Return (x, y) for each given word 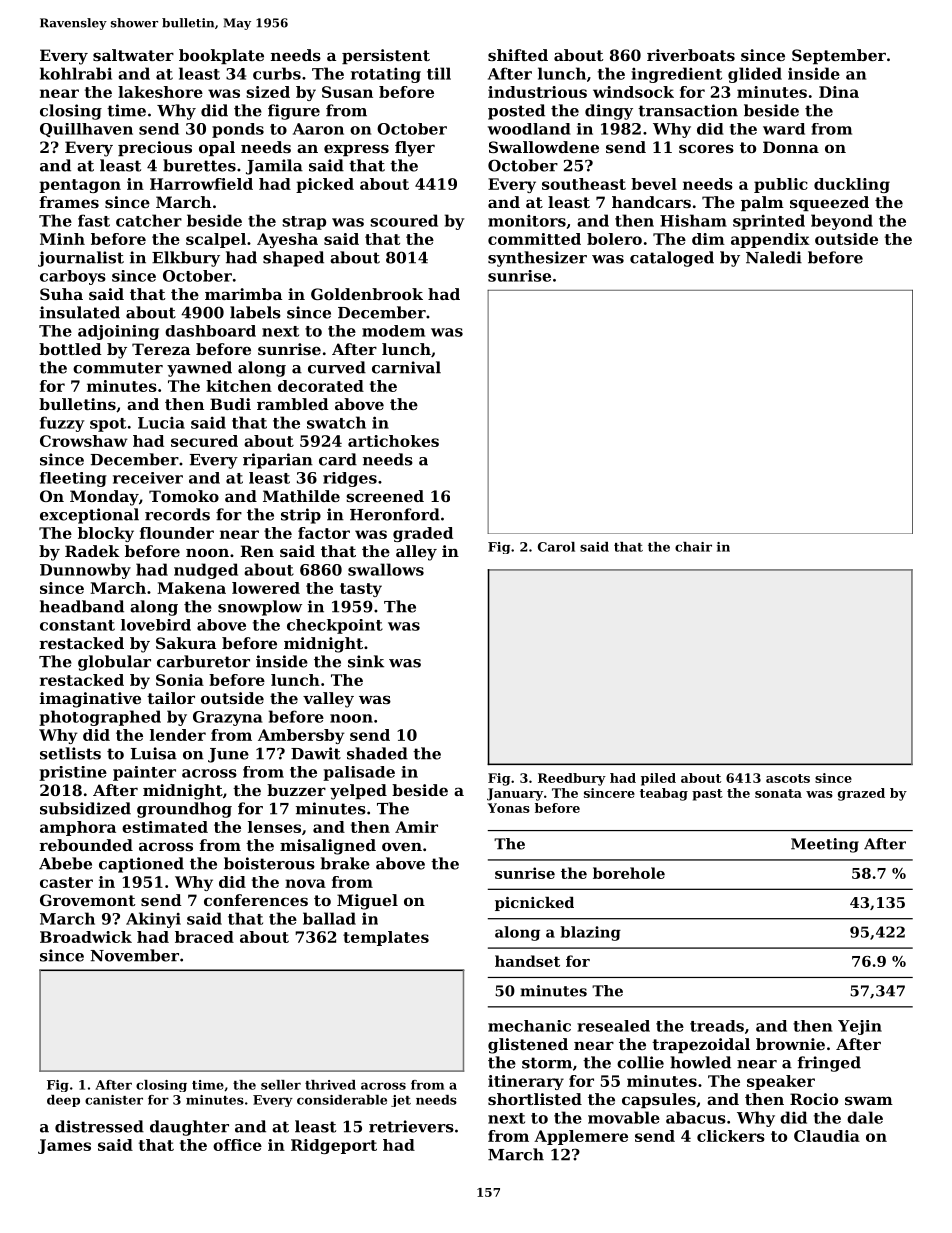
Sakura (186, 643)
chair (693, 547)
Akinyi (153, 920)
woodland (529, 129)
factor (324, 533)
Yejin (860, 1027)
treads (717, 1026)
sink (366, 661)
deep (63, 1101)
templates (386, 938)
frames (69, 202)
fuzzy (62, 424)
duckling (852, 185)
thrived (330, 1085)
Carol (556, 547)
